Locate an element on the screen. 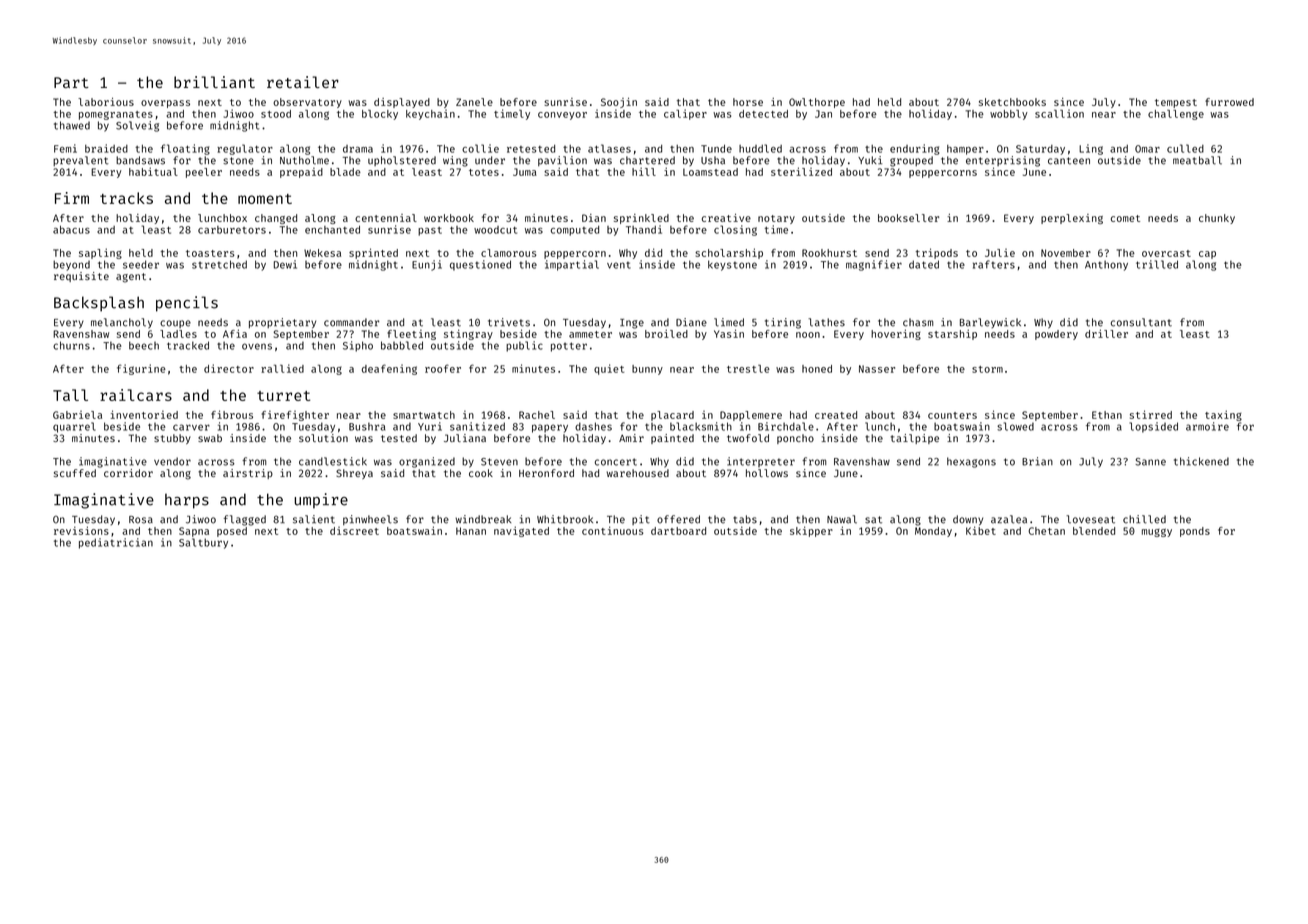  tempest is located at coordinates (1176, 103).
